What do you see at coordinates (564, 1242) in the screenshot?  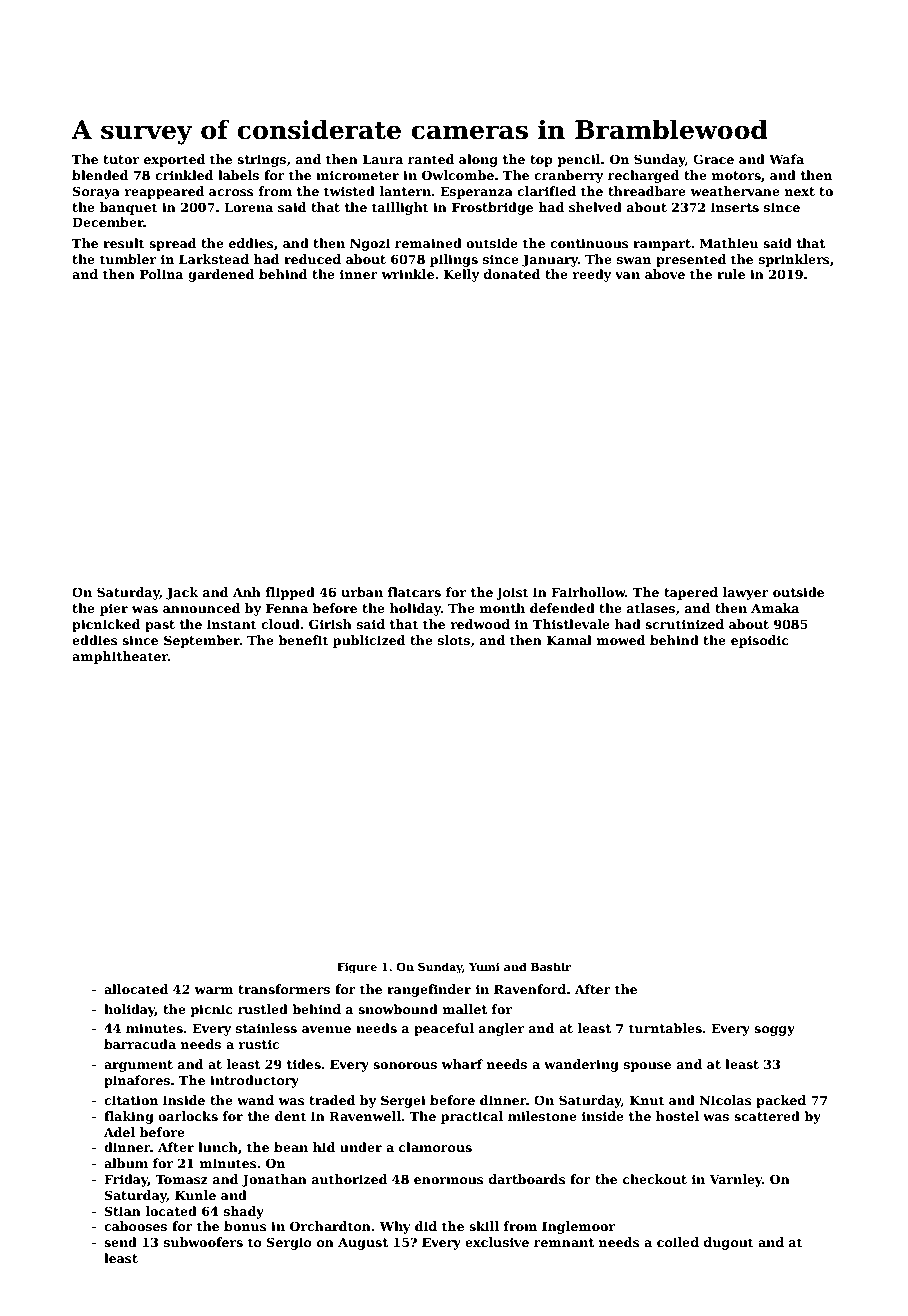 I see `remnant` at bounding box center [564, 1242].
